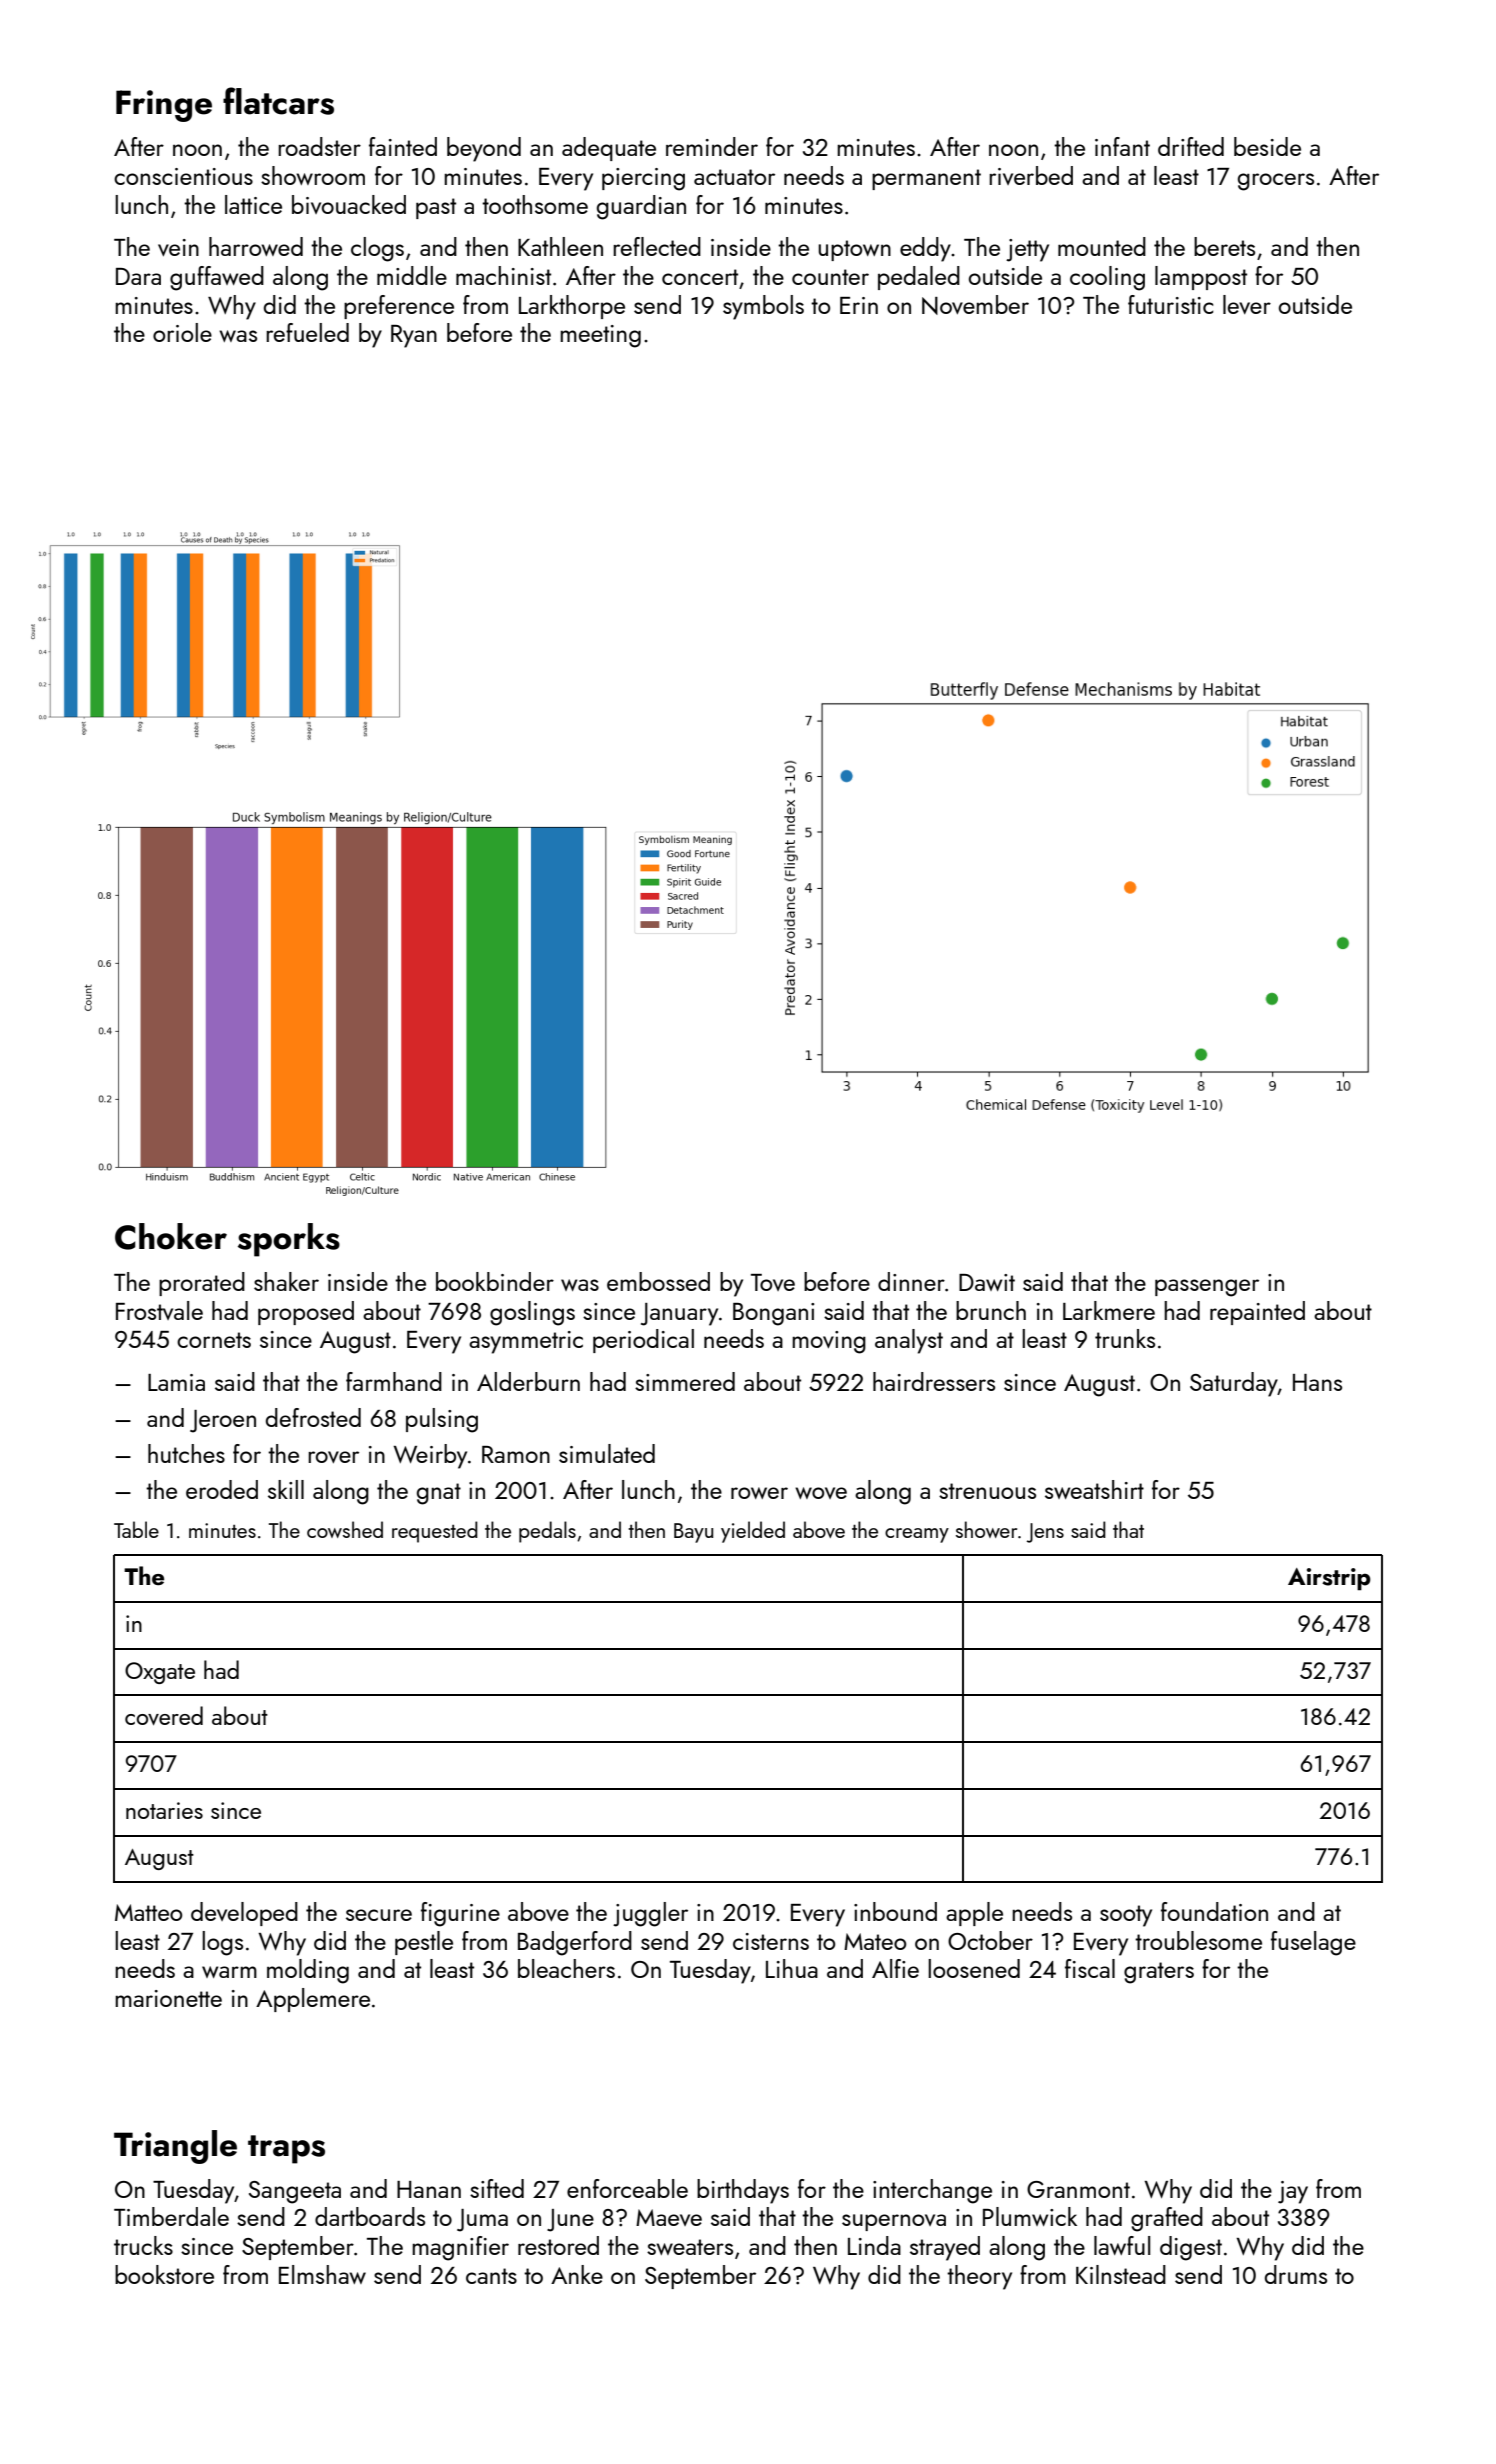  What do you see at coordinates (1094, 1489) in the screenshot?
I see `sweatshirt` at bounding box center [1094, 1489].
